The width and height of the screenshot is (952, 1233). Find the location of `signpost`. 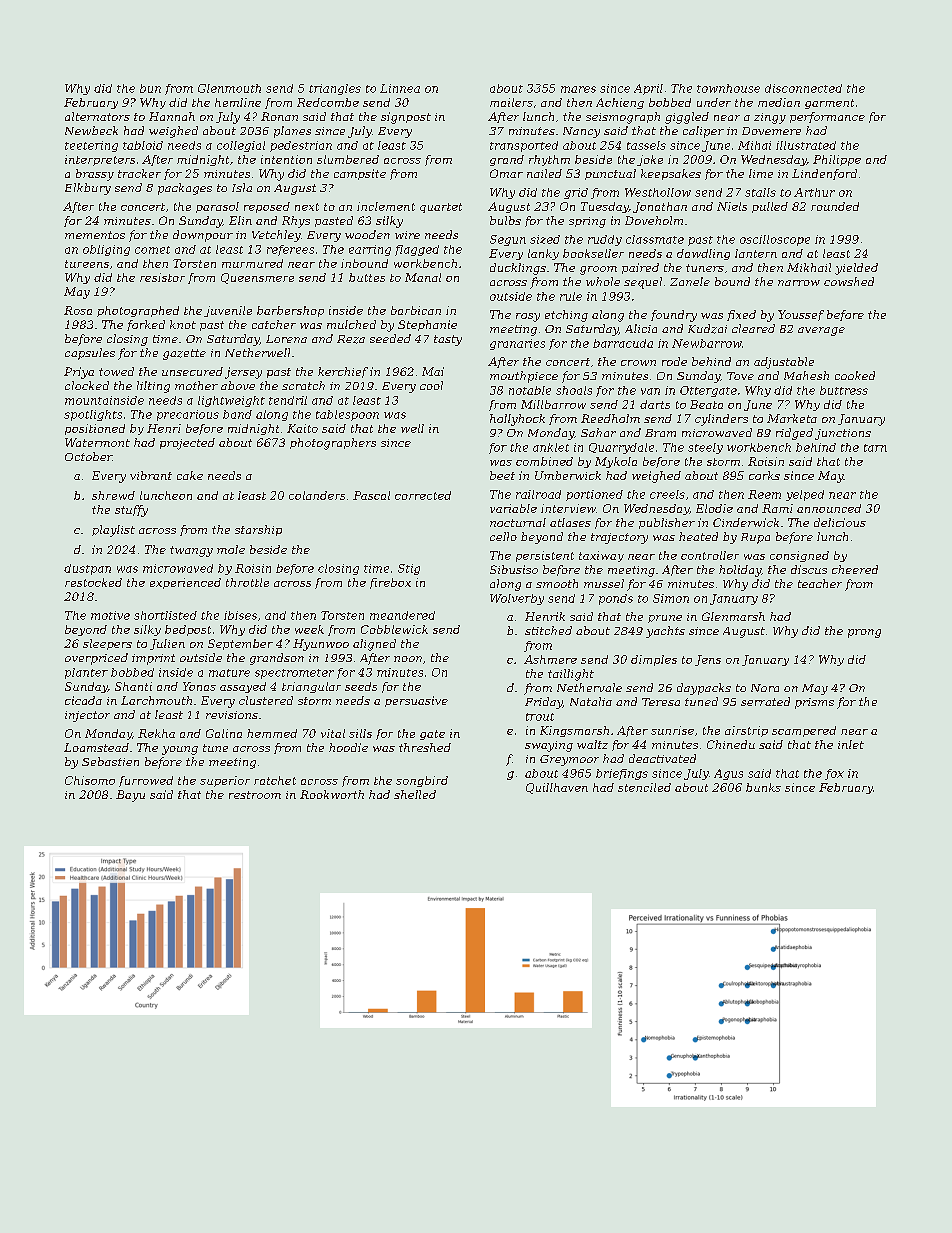

signpost is located at coordinates (406, 118).
